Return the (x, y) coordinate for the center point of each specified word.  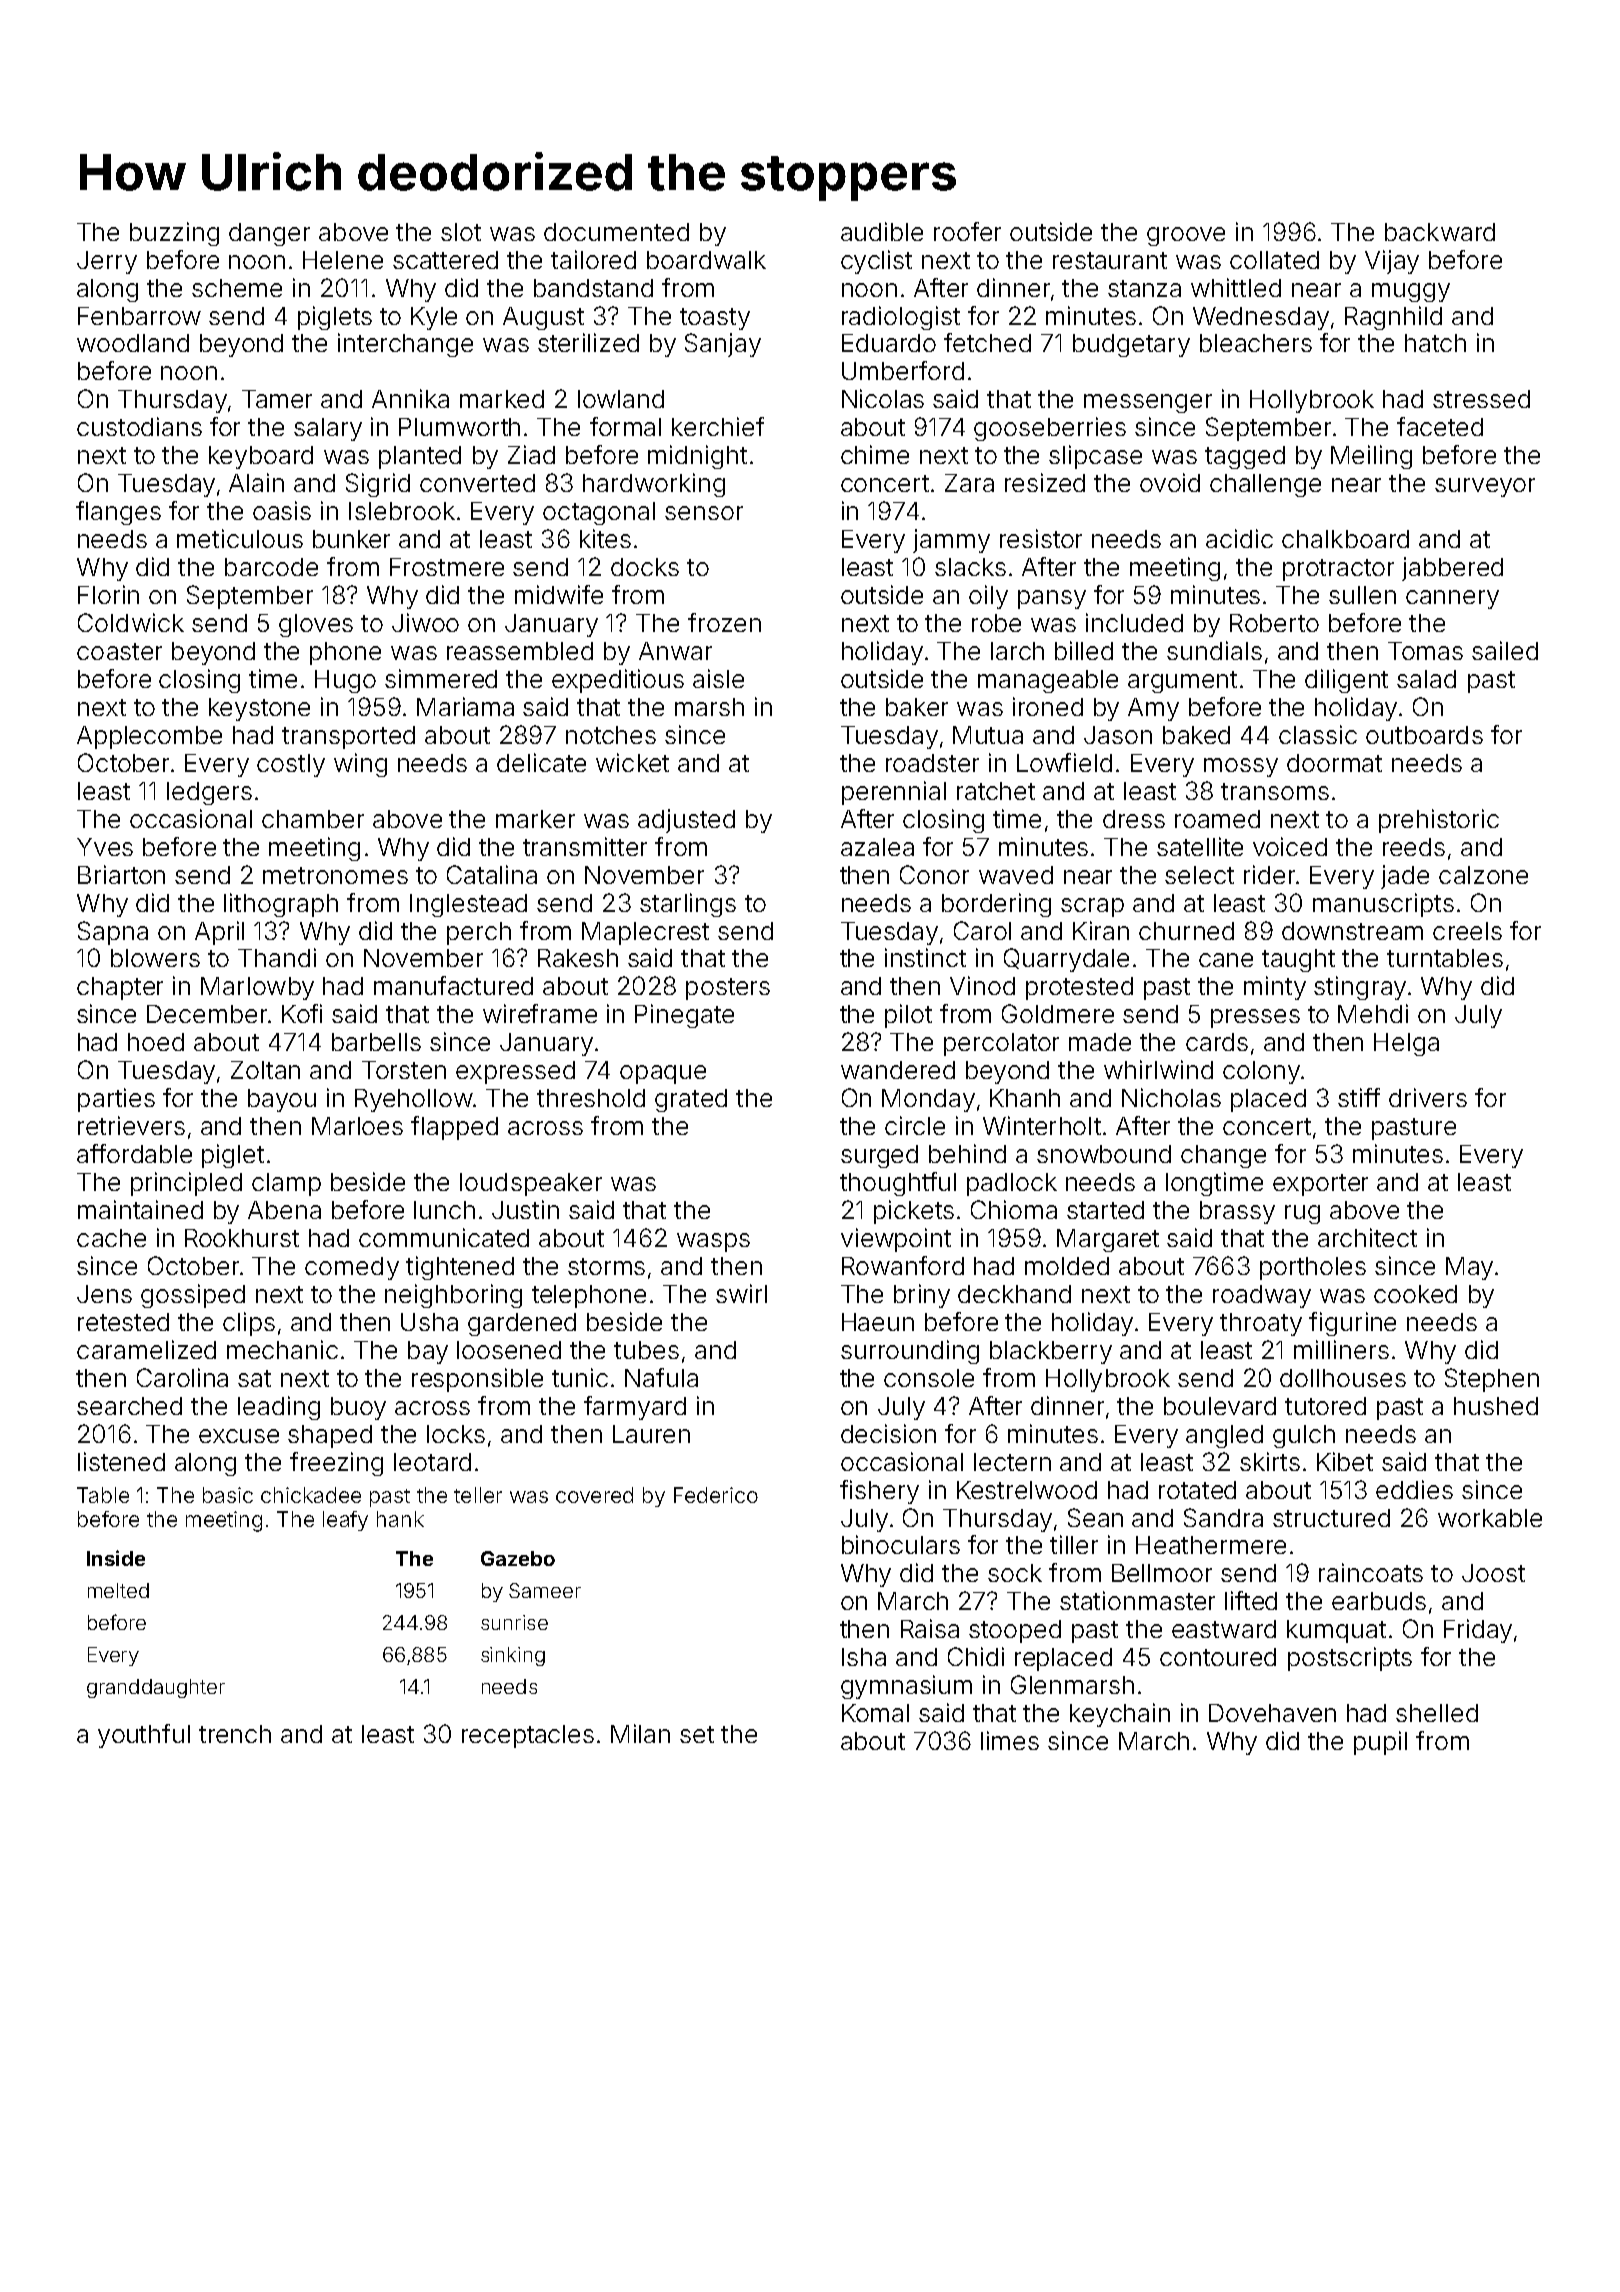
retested (123, 1322)
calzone (1483, 875)
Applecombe (149, 737)
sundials (1214, 650)
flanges (118, 513)
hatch (1435, 343)
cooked (1415, 1294)
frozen (724, 622)
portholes (1313, 1268)
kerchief (718, 426)
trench (235, 1734)
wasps (713, 1242)
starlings (688, 905)
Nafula (661, 1377)
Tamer (277, 399)
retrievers (131, 1125)
